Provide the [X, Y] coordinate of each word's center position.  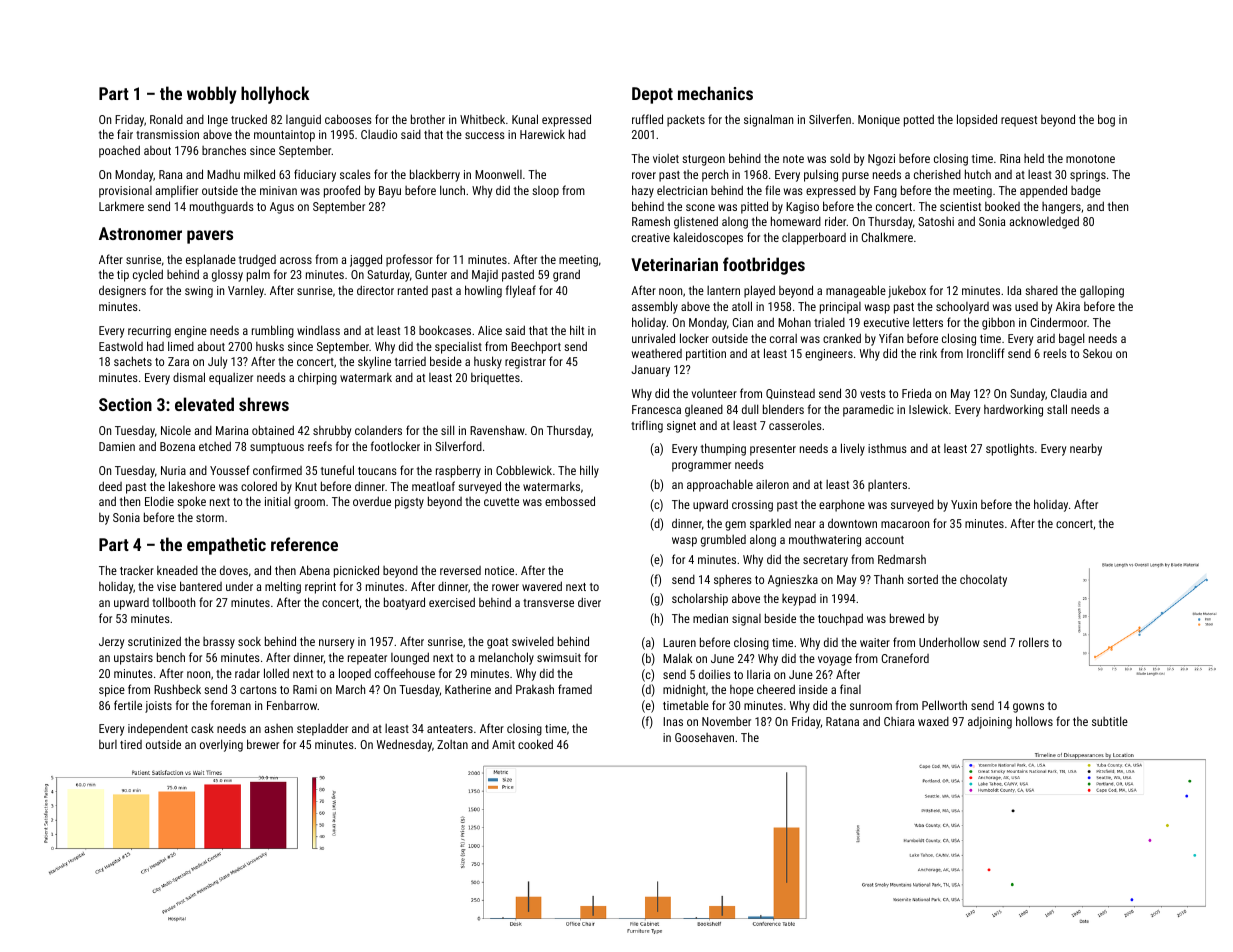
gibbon [998, 323]
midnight [684, 690]
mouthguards [222, 207]
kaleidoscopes [708, 238]
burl [108, 744]
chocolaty [983, 581]
